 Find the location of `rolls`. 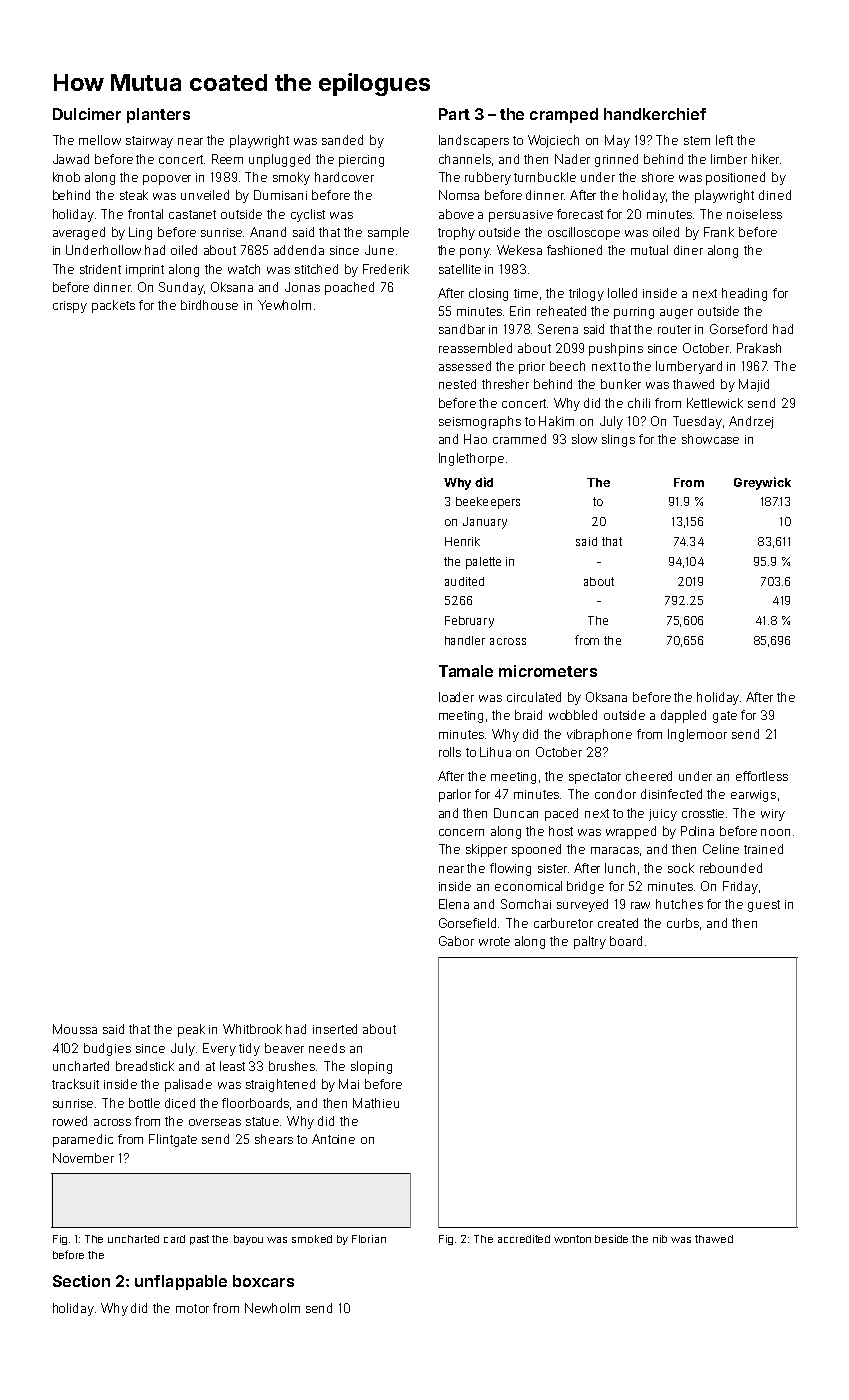

rolls is located at coordinates (450, 752).
